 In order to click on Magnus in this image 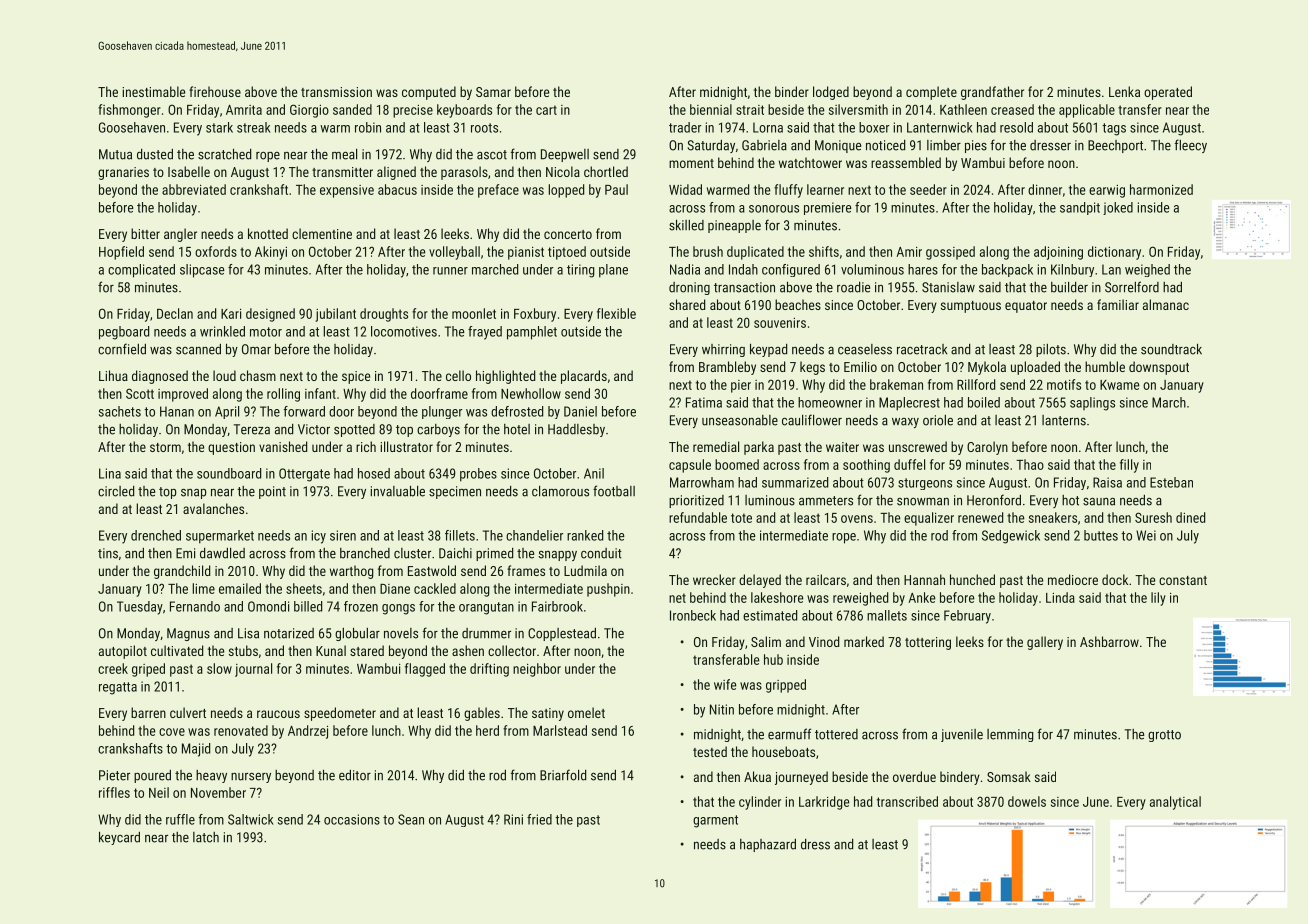, I will do `click(188, 634)`.
